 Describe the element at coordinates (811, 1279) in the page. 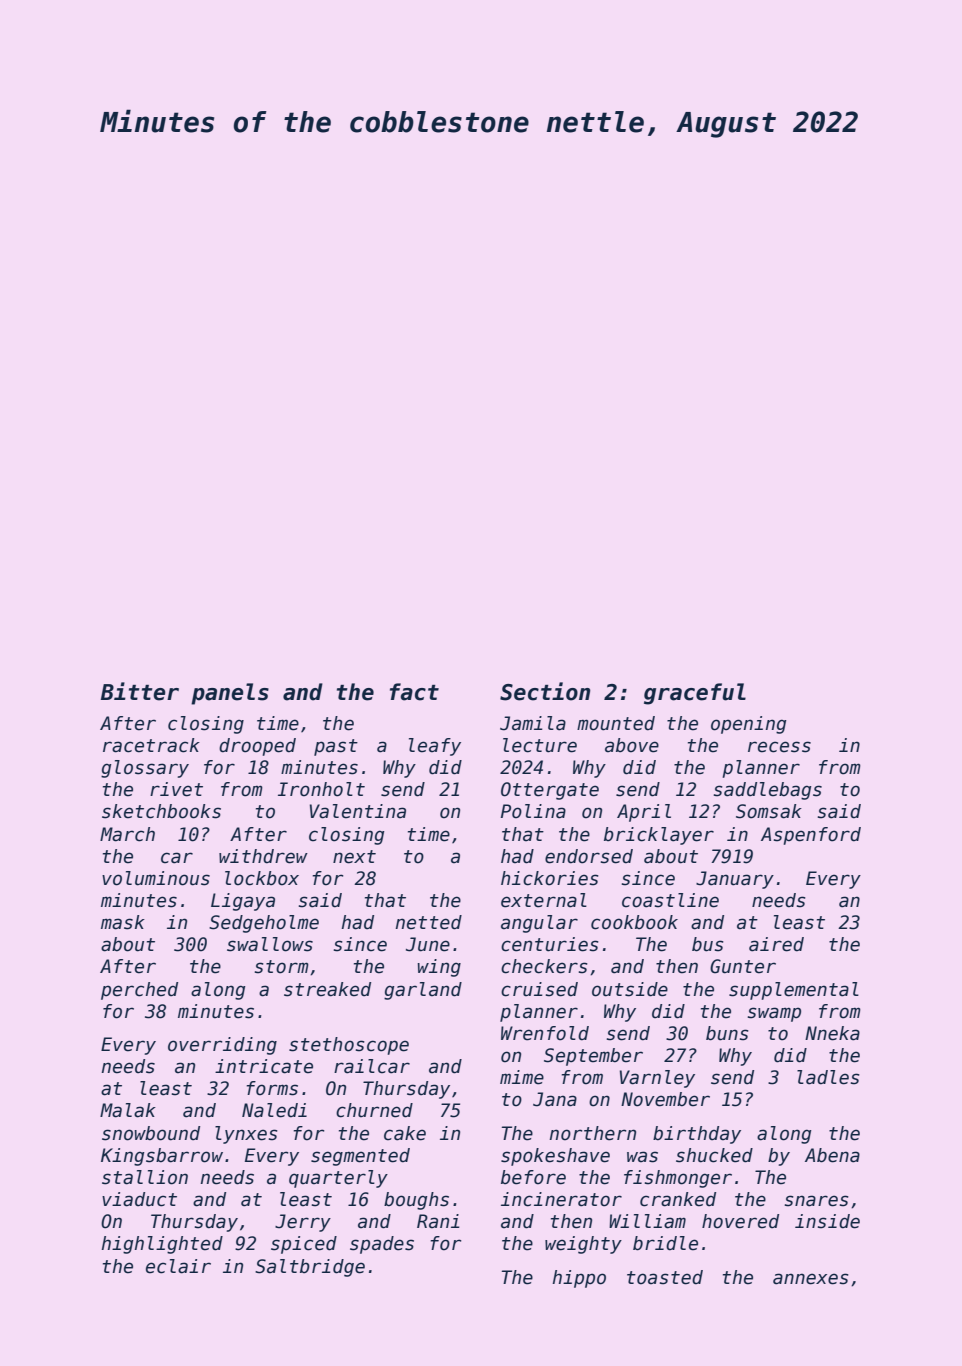

I see `annexes` at that location.
